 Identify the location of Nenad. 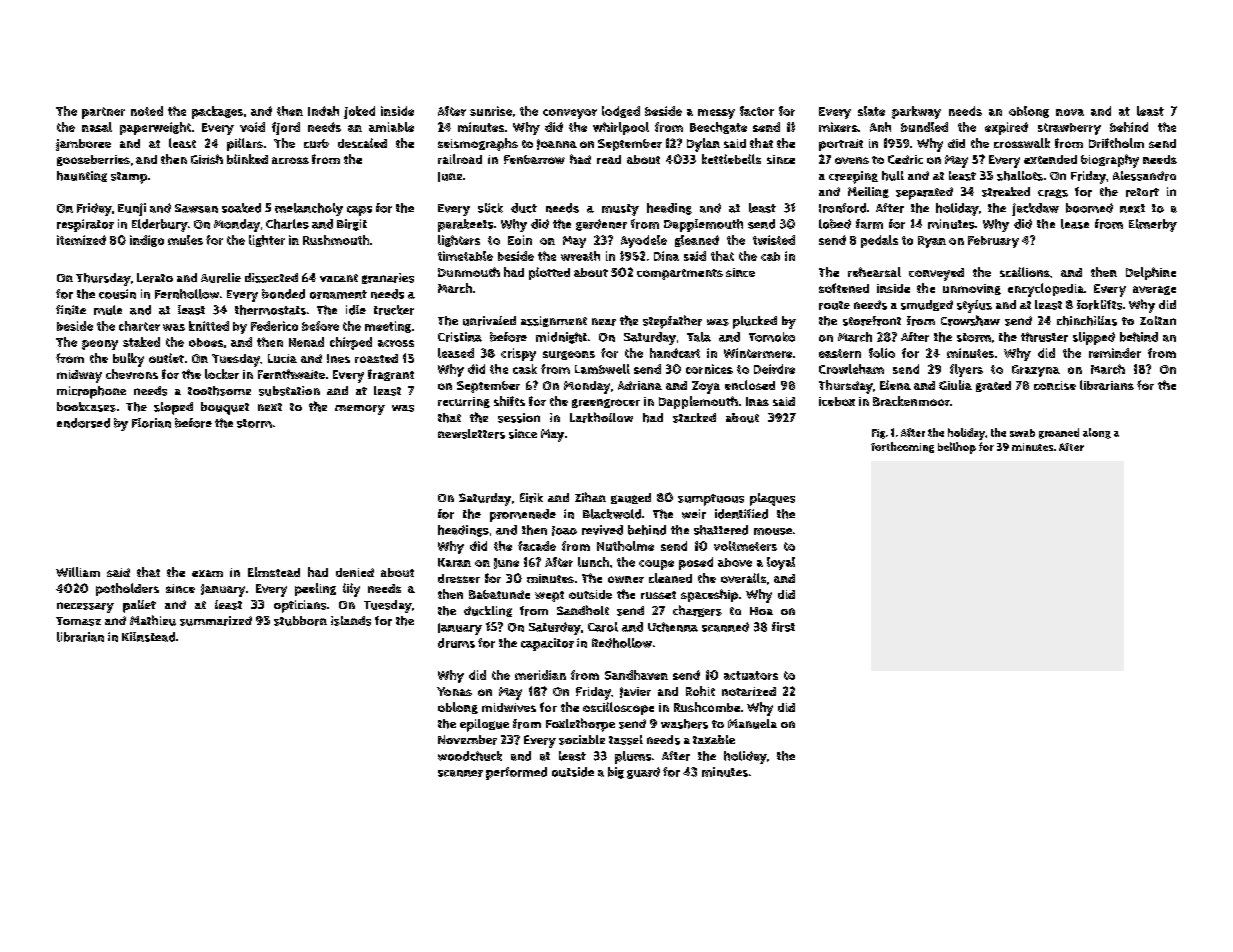
(306, 342).
